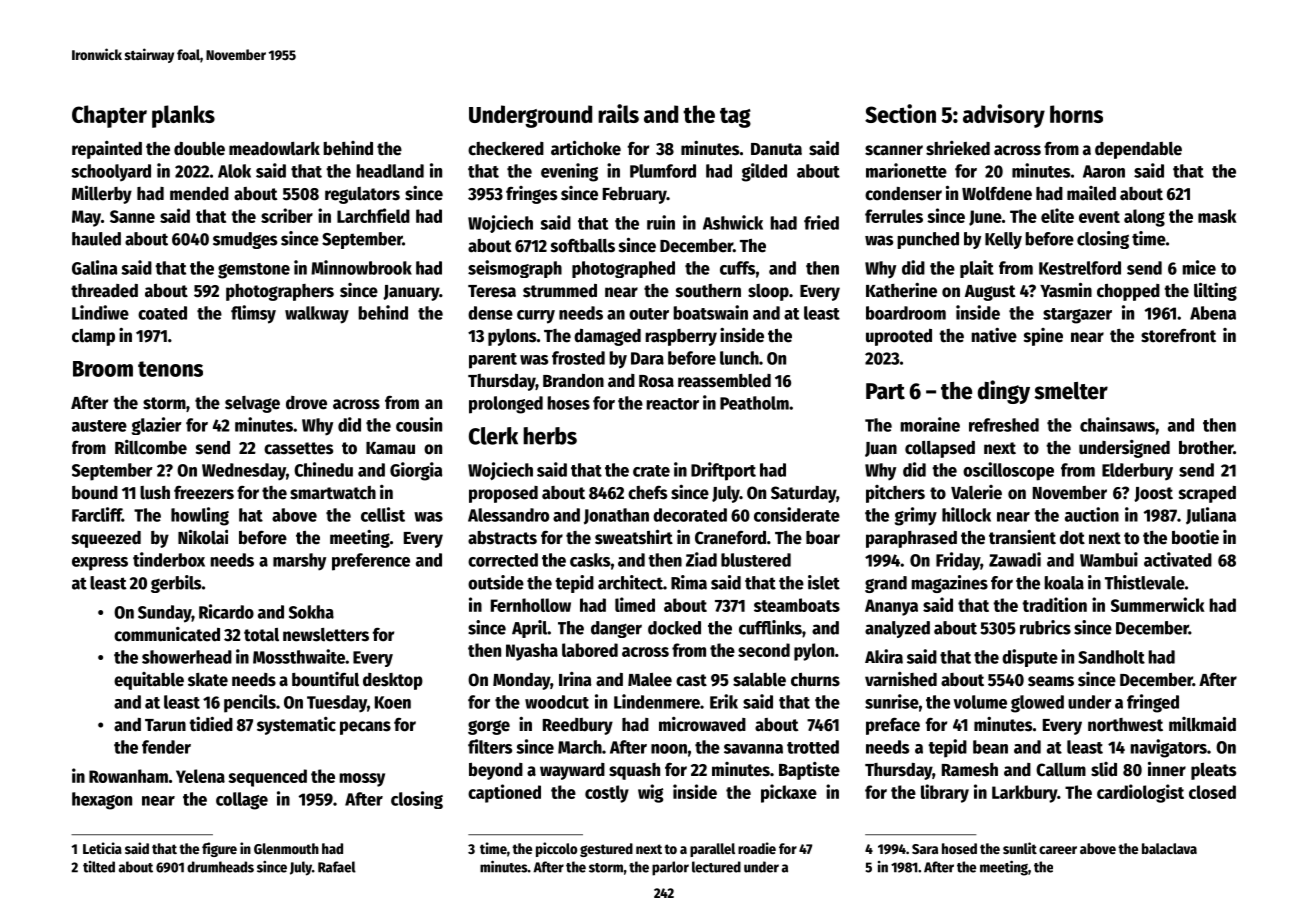 The height and width of the screenshot is (924, 1308). I want to click on double, so click(199, 149).
